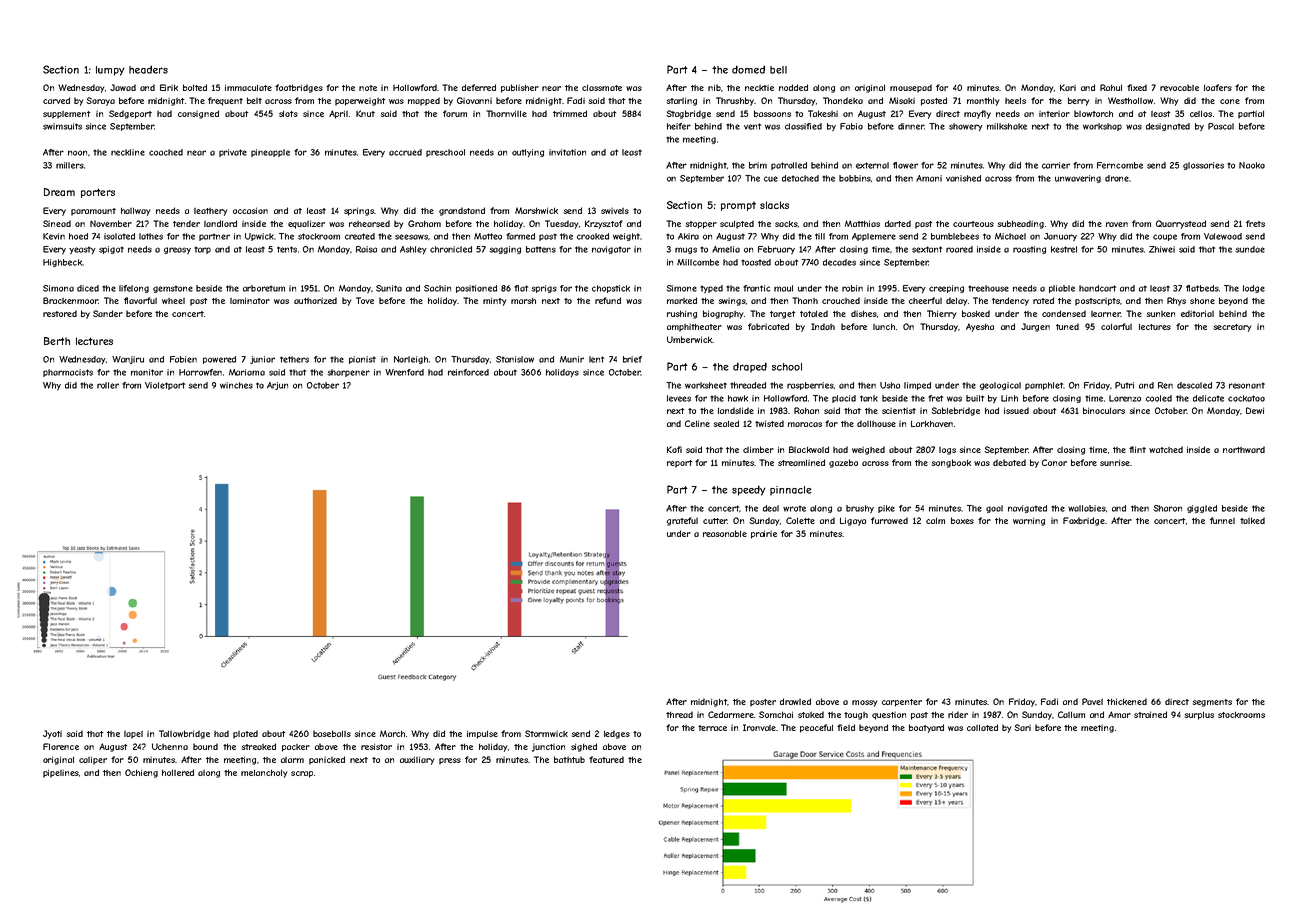  What do you see at coordinates (528, 153) in the screenshot?
I see `outlying` at bounding box center [528, 153].
